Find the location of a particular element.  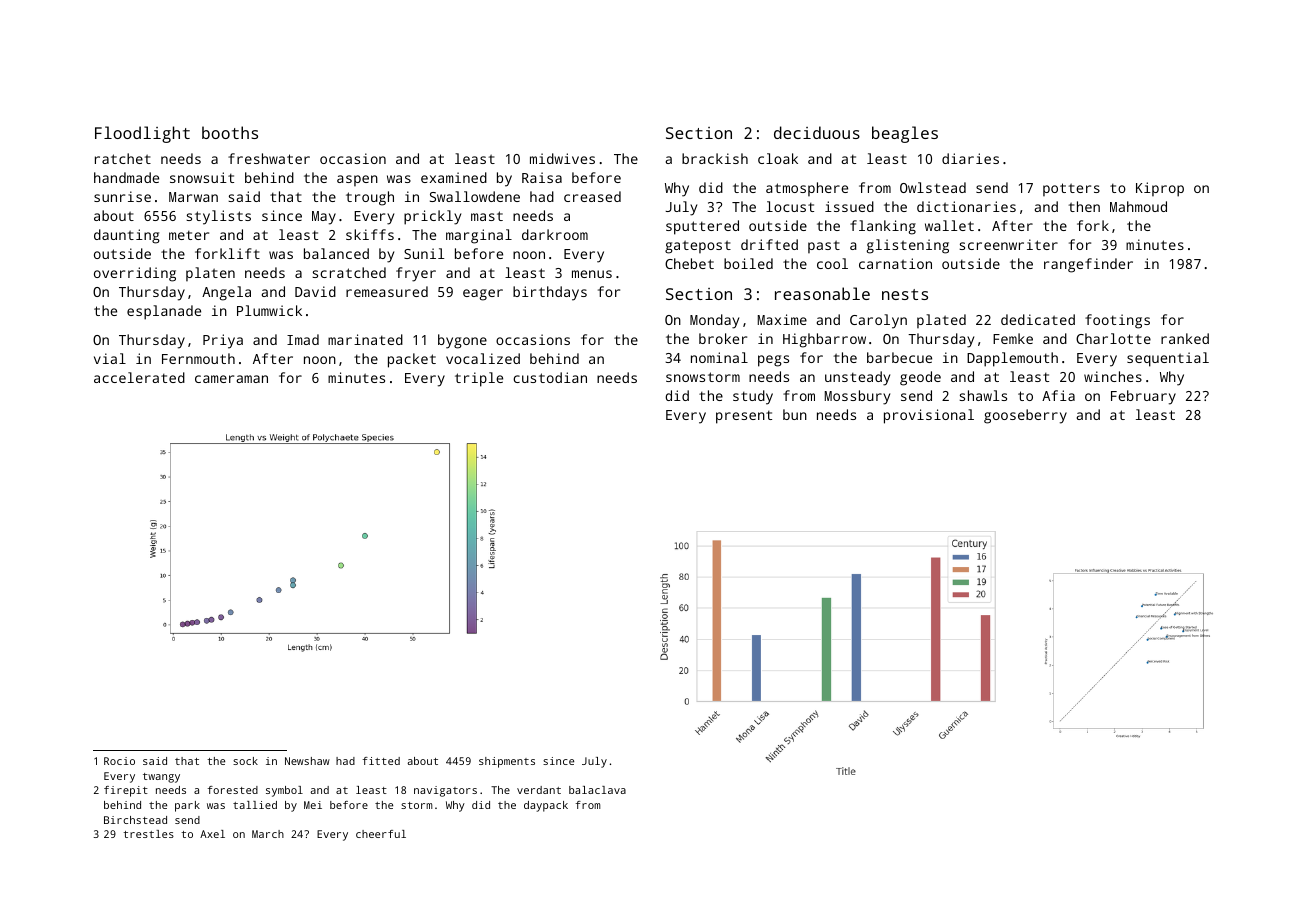

plated is located at coordinates (941, 321).
